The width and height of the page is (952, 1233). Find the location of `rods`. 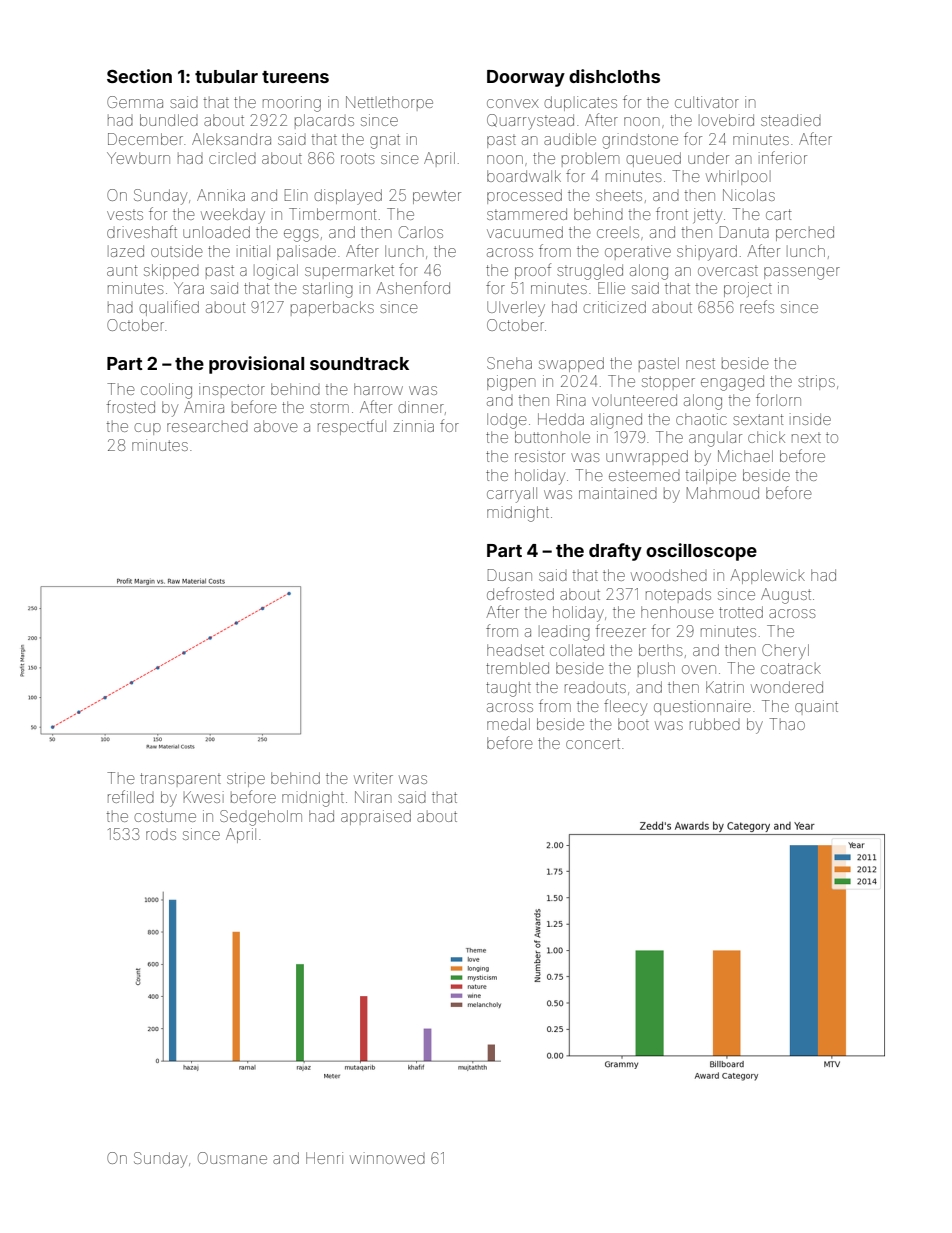

rods is located at coordinates (161, 835).
